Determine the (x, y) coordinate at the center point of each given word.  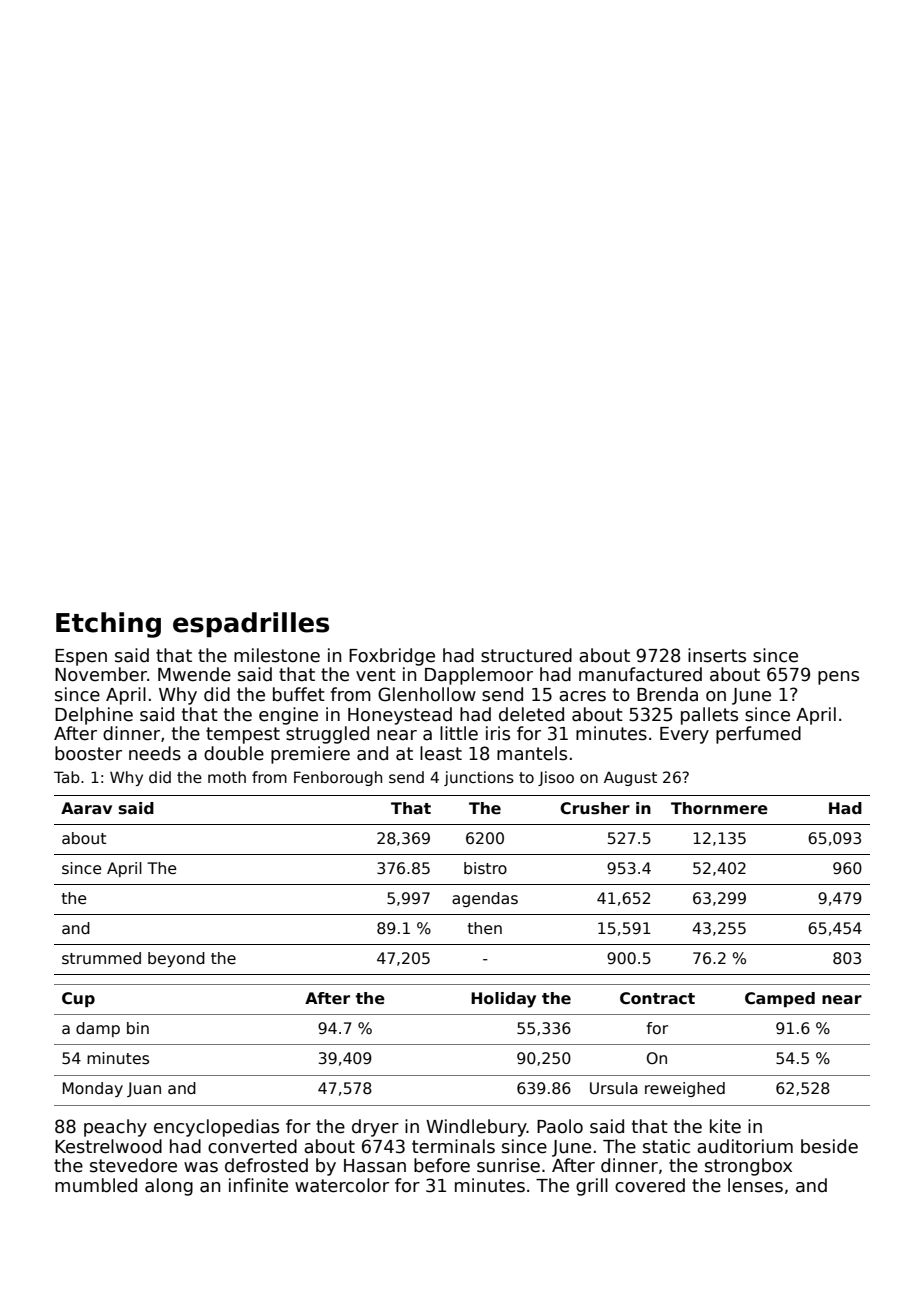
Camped (780, 999)
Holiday (503, 1000)
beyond (176, 959)
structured (526, 655)
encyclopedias (216, 1128)
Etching (108, 625)
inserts (717, 655)
